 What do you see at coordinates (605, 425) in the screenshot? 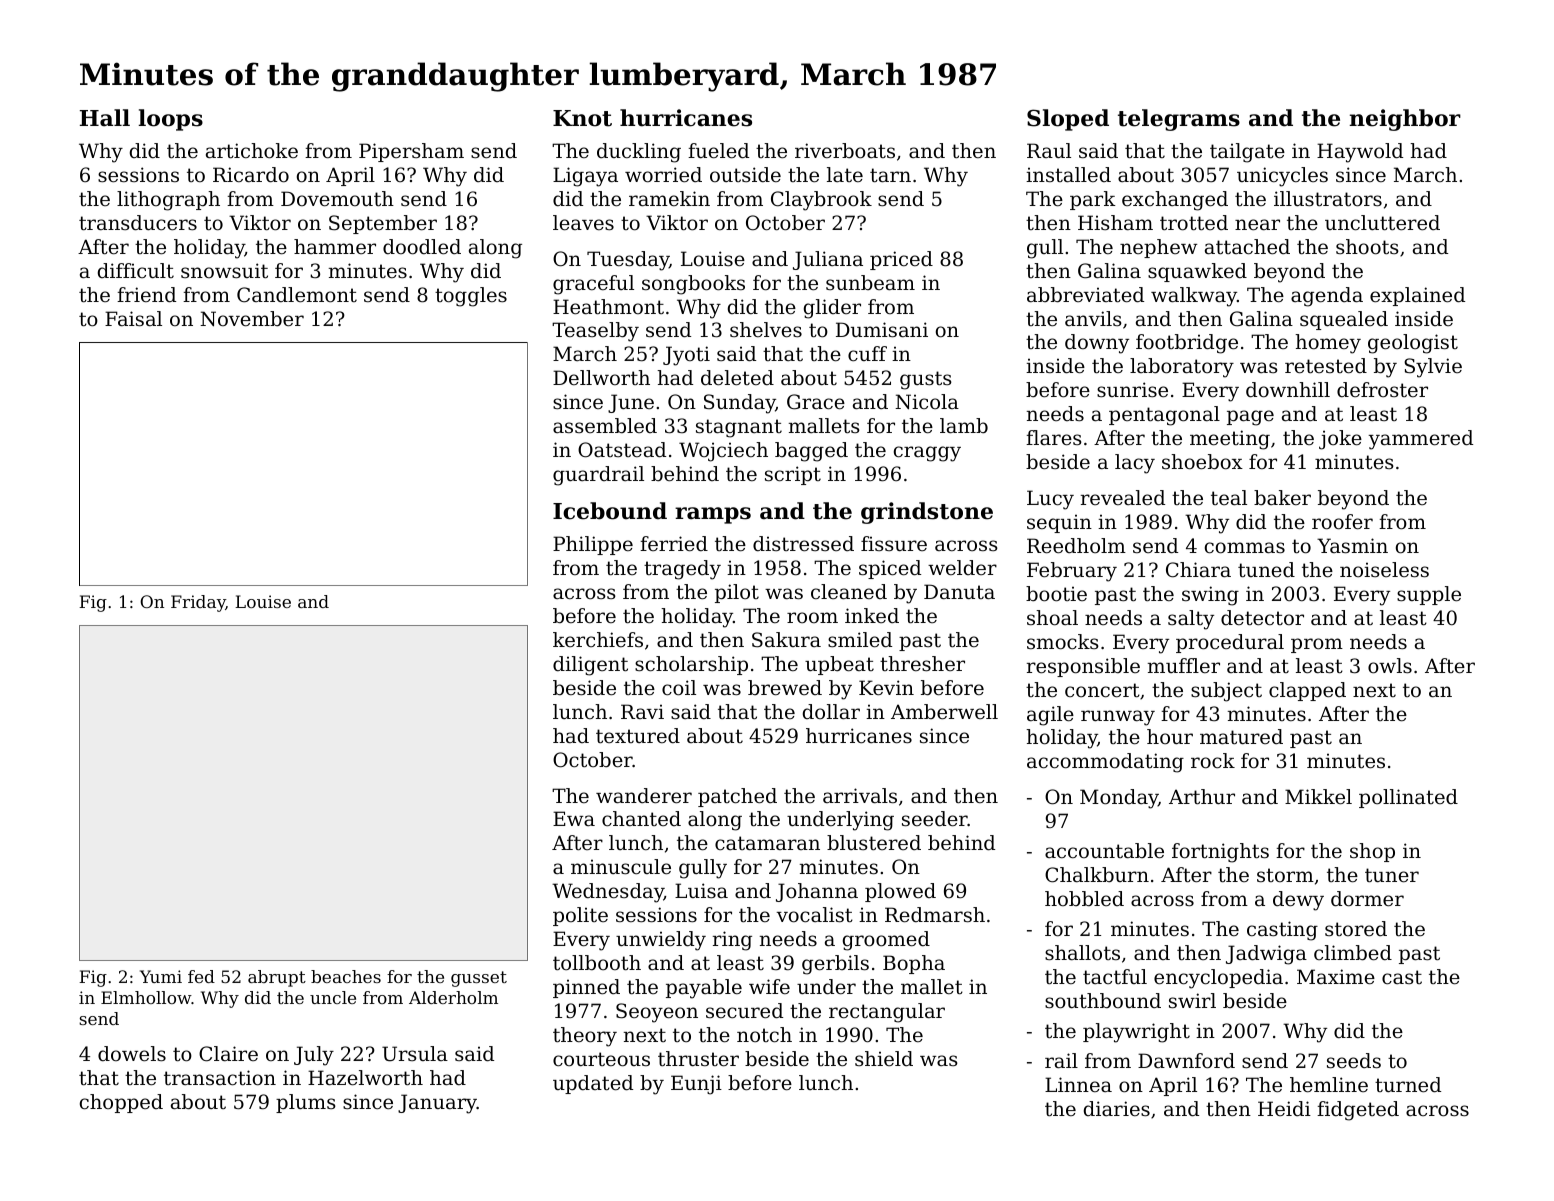
I see `assembled` at bounding box center [605, 425].
